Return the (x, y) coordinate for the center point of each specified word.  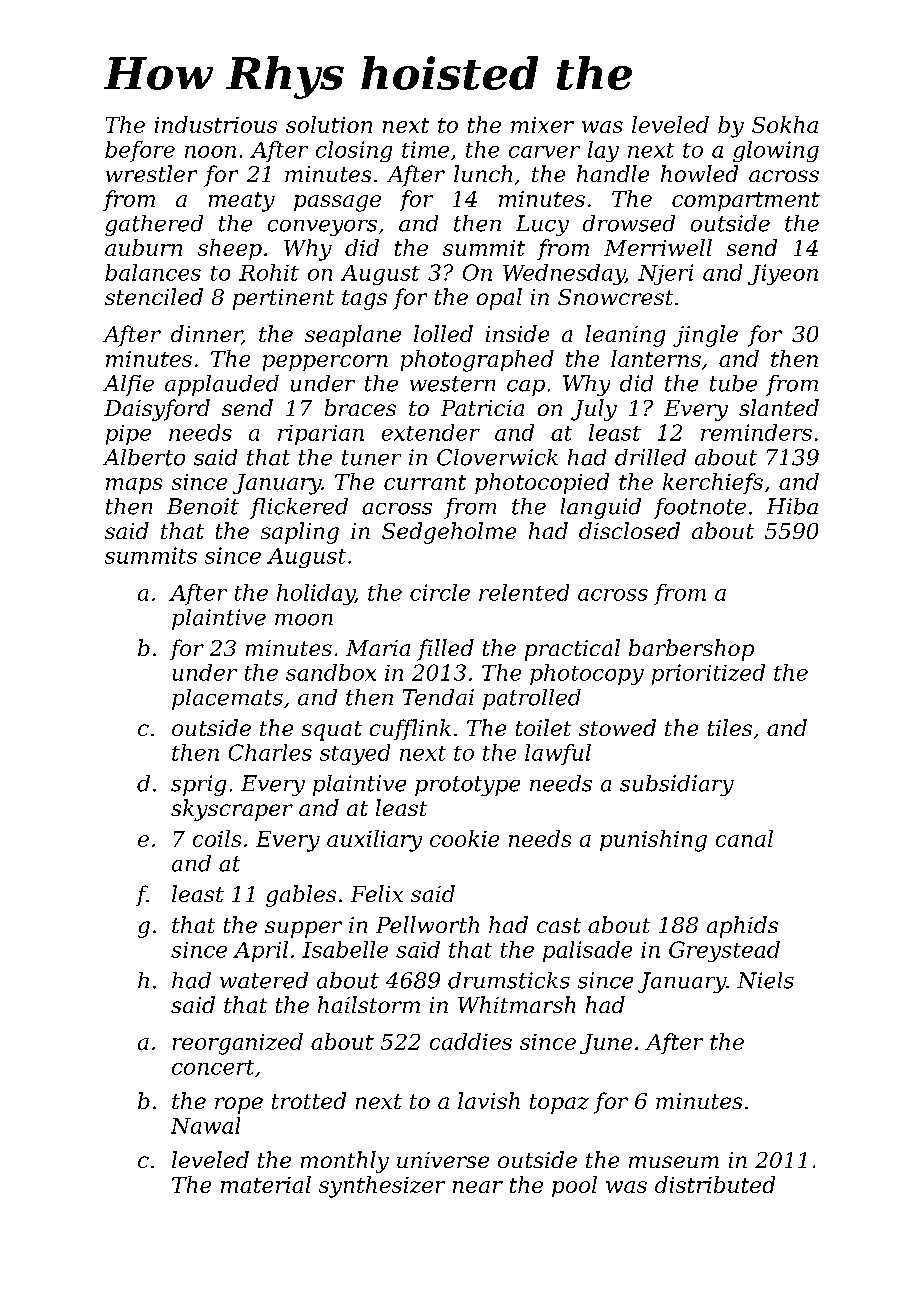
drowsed (629, 223)
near (478, 1187)
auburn (143, 247)
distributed (715, 1184)
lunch (483, 173)
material (266, 1184)
